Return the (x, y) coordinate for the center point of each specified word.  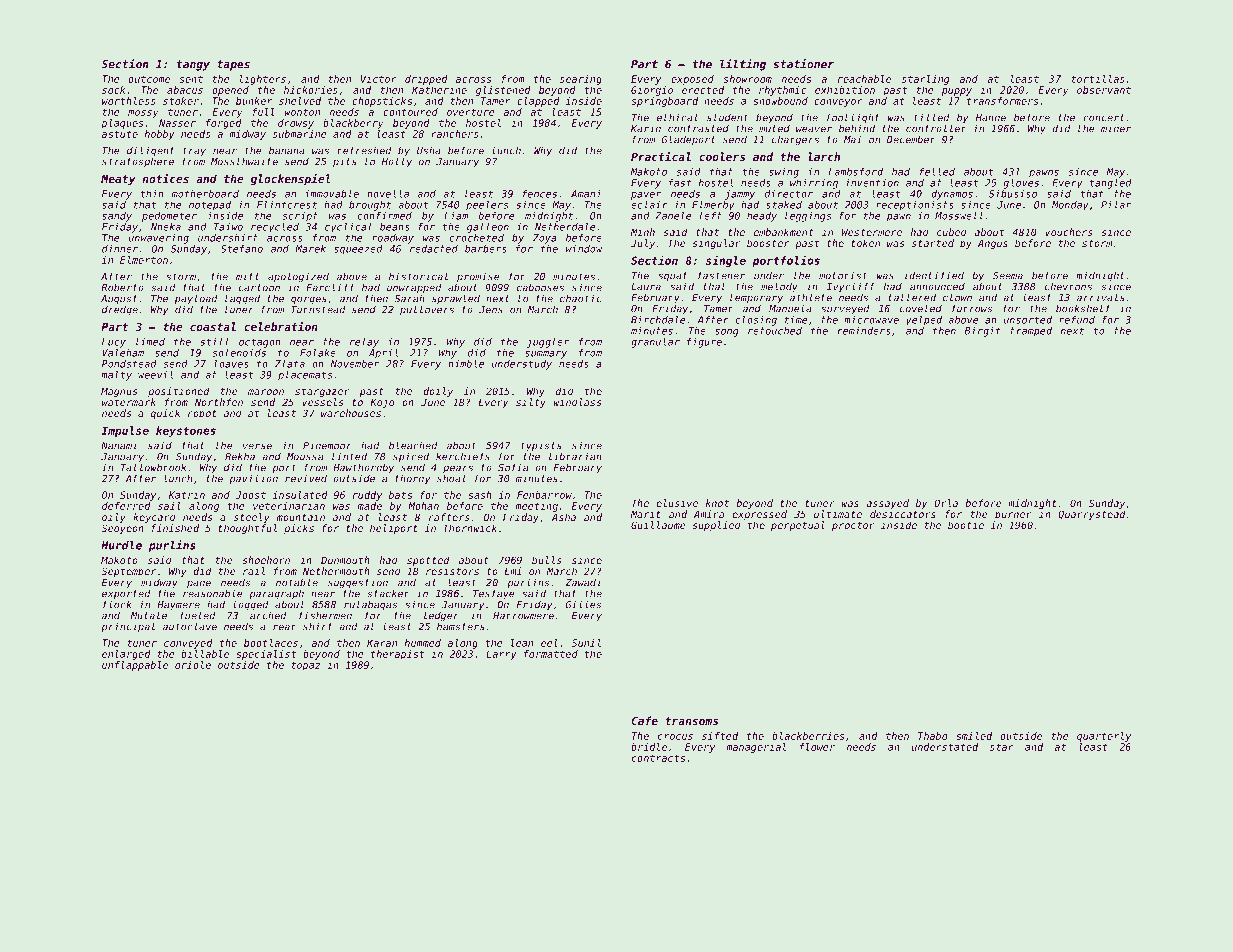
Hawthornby (363, 468)
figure (704, 343)
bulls (546, 560)
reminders (864, 331)
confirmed (384, 216)
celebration (281, 326)
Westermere (872, 232)
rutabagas (370, 605)
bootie (966, 525)
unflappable (135, 666)
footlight (853, 118)
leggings (808, 217)
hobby (160, 135)
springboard (665, 102)
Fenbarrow (544, 495)
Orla (946, 503)
